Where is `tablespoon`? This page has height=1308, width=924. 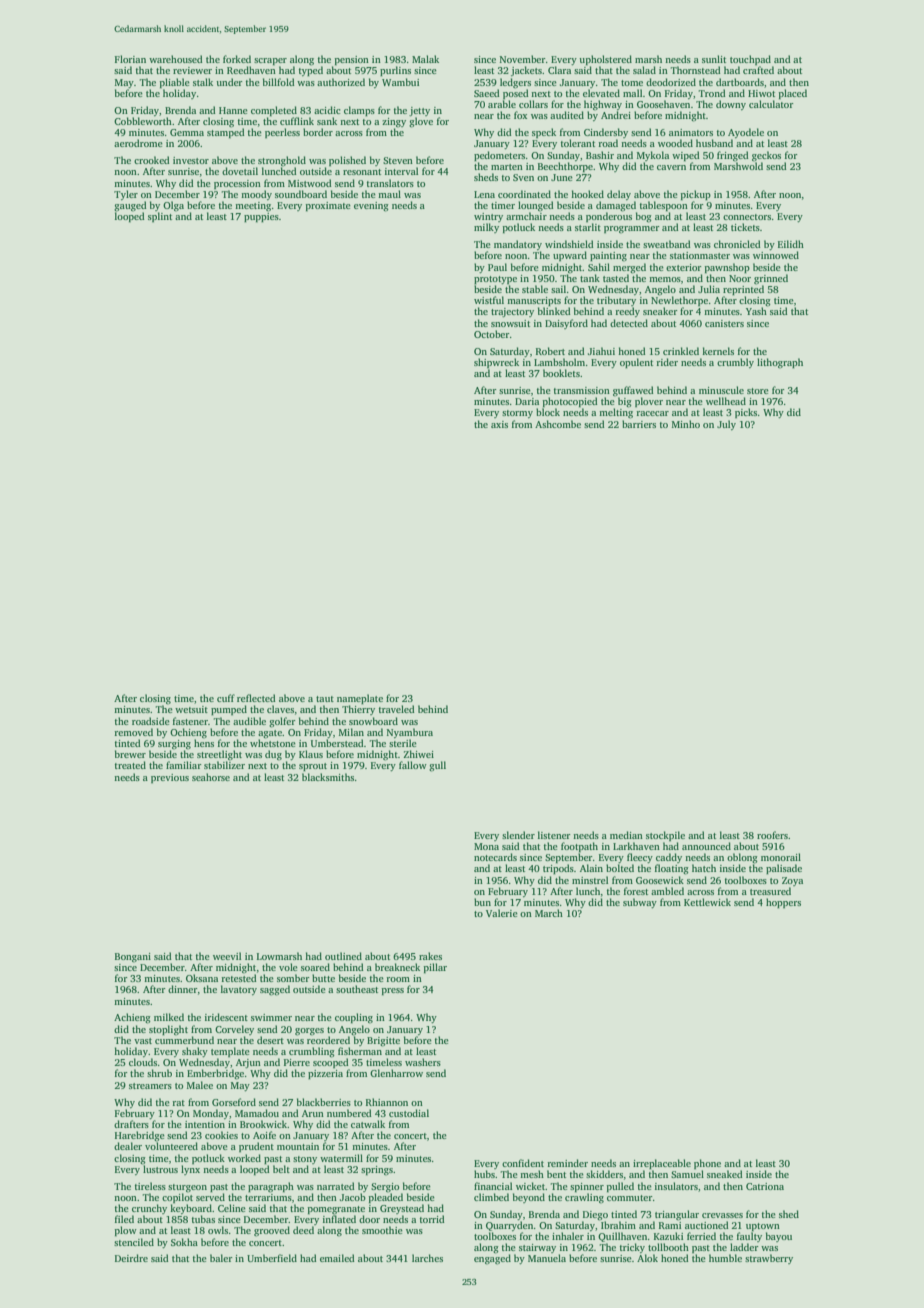 tablespoon is located at coordinates (664, 206).
